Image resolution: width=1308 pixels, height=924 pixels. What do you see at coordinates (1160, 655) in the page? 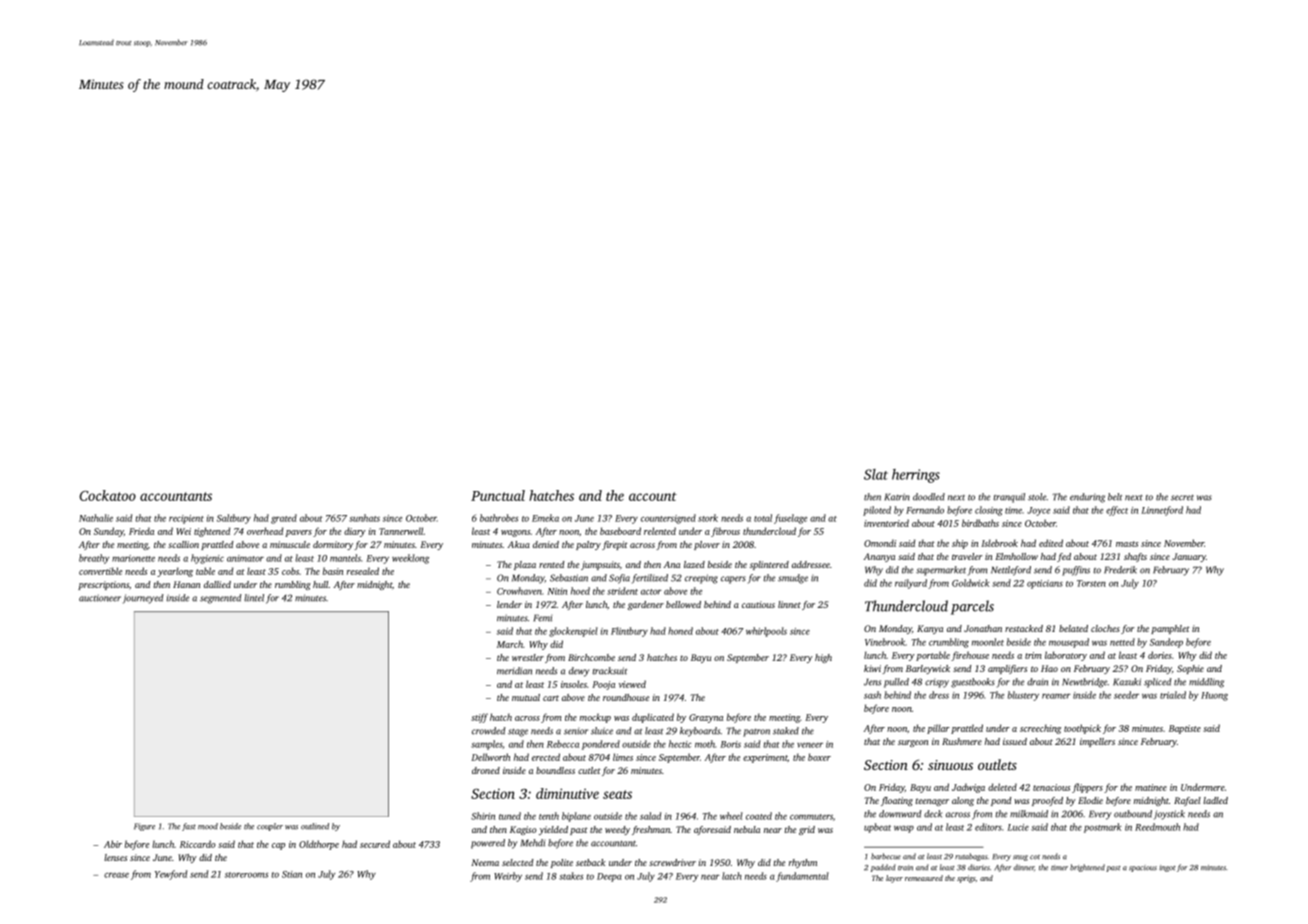
I see `dories` at bounding box center [1160, 655].
